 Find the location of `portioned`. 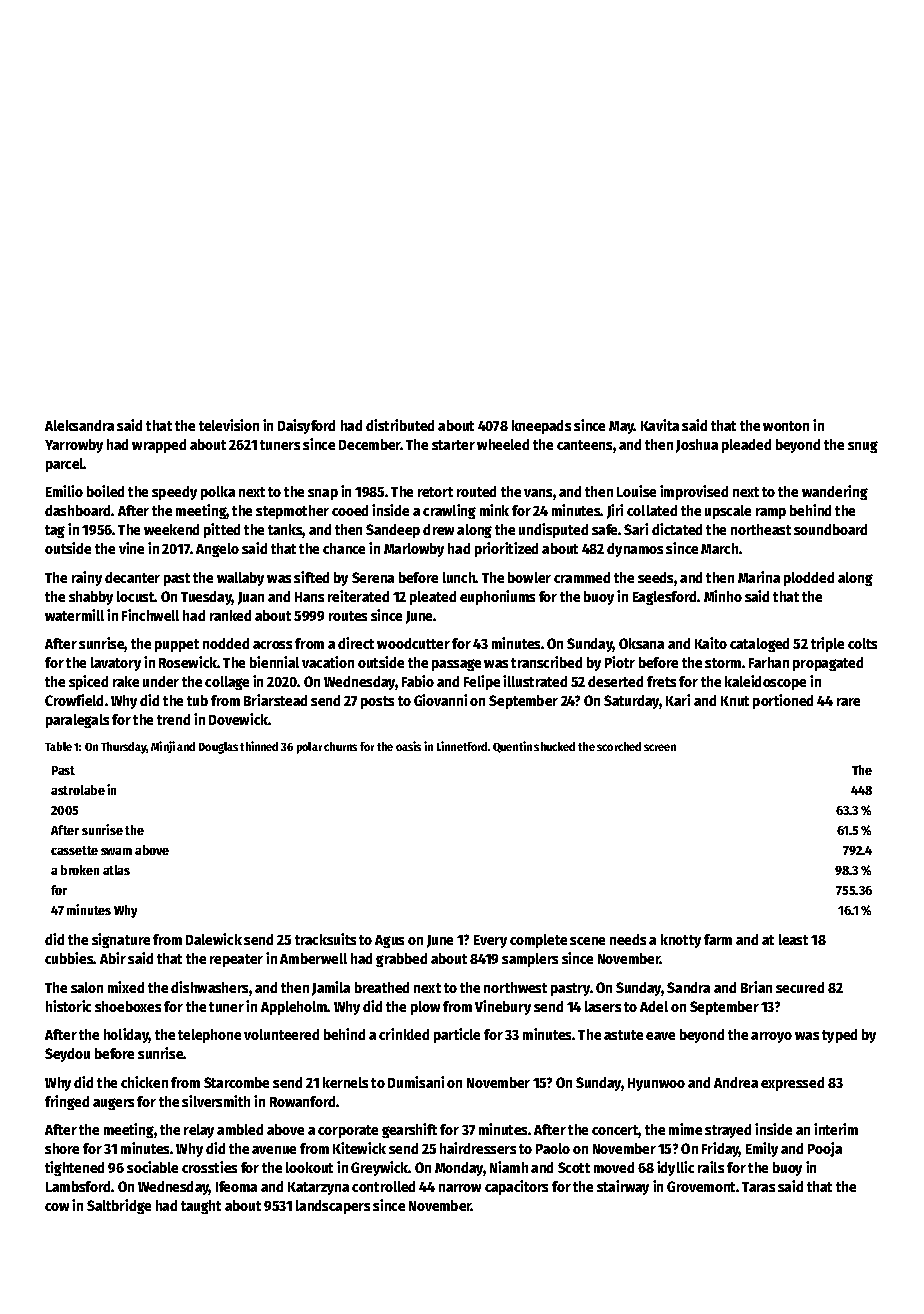

portioned is located at coordinates (783, 701).
